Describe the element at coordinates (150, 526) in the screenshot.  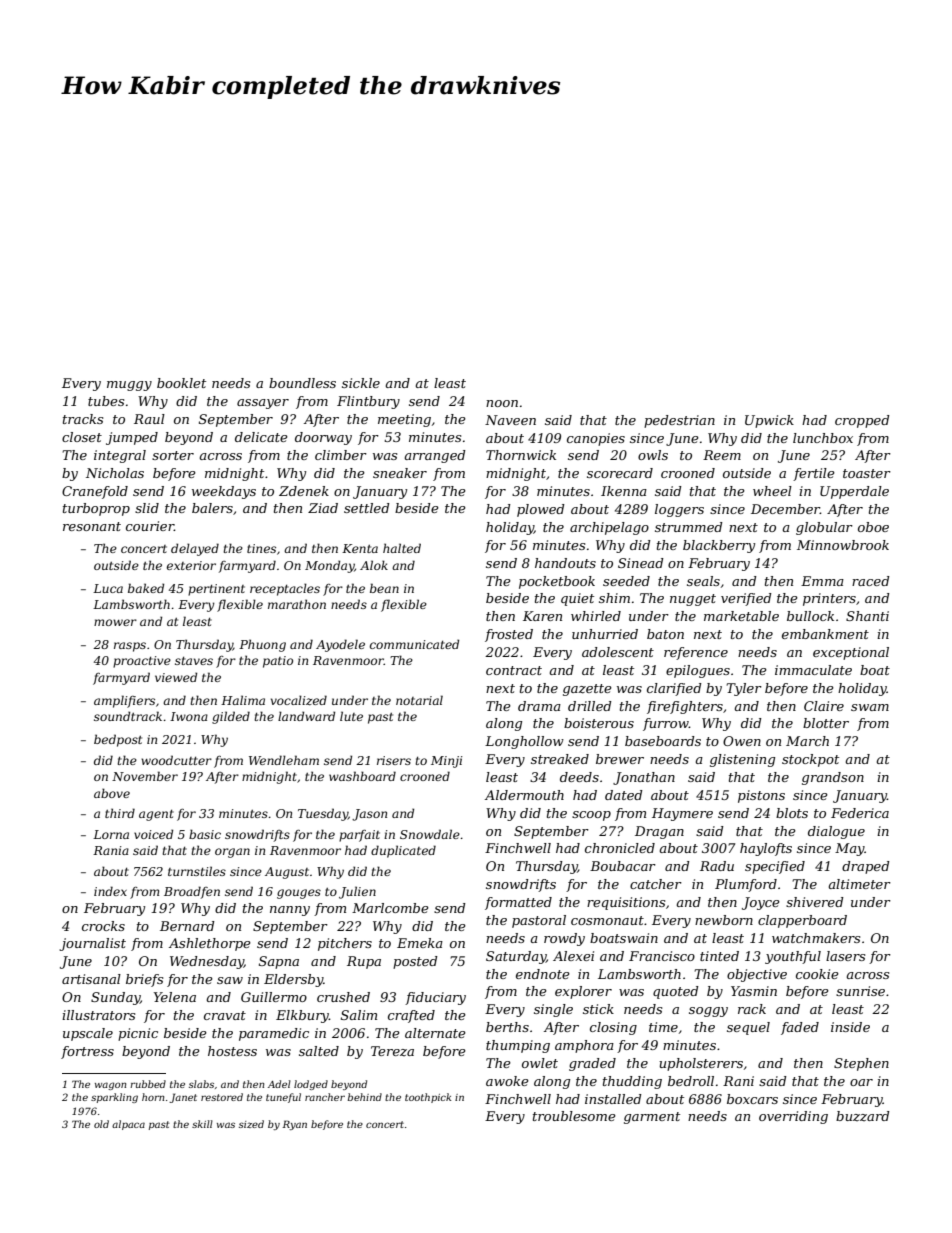
I see `courier` at that location.
